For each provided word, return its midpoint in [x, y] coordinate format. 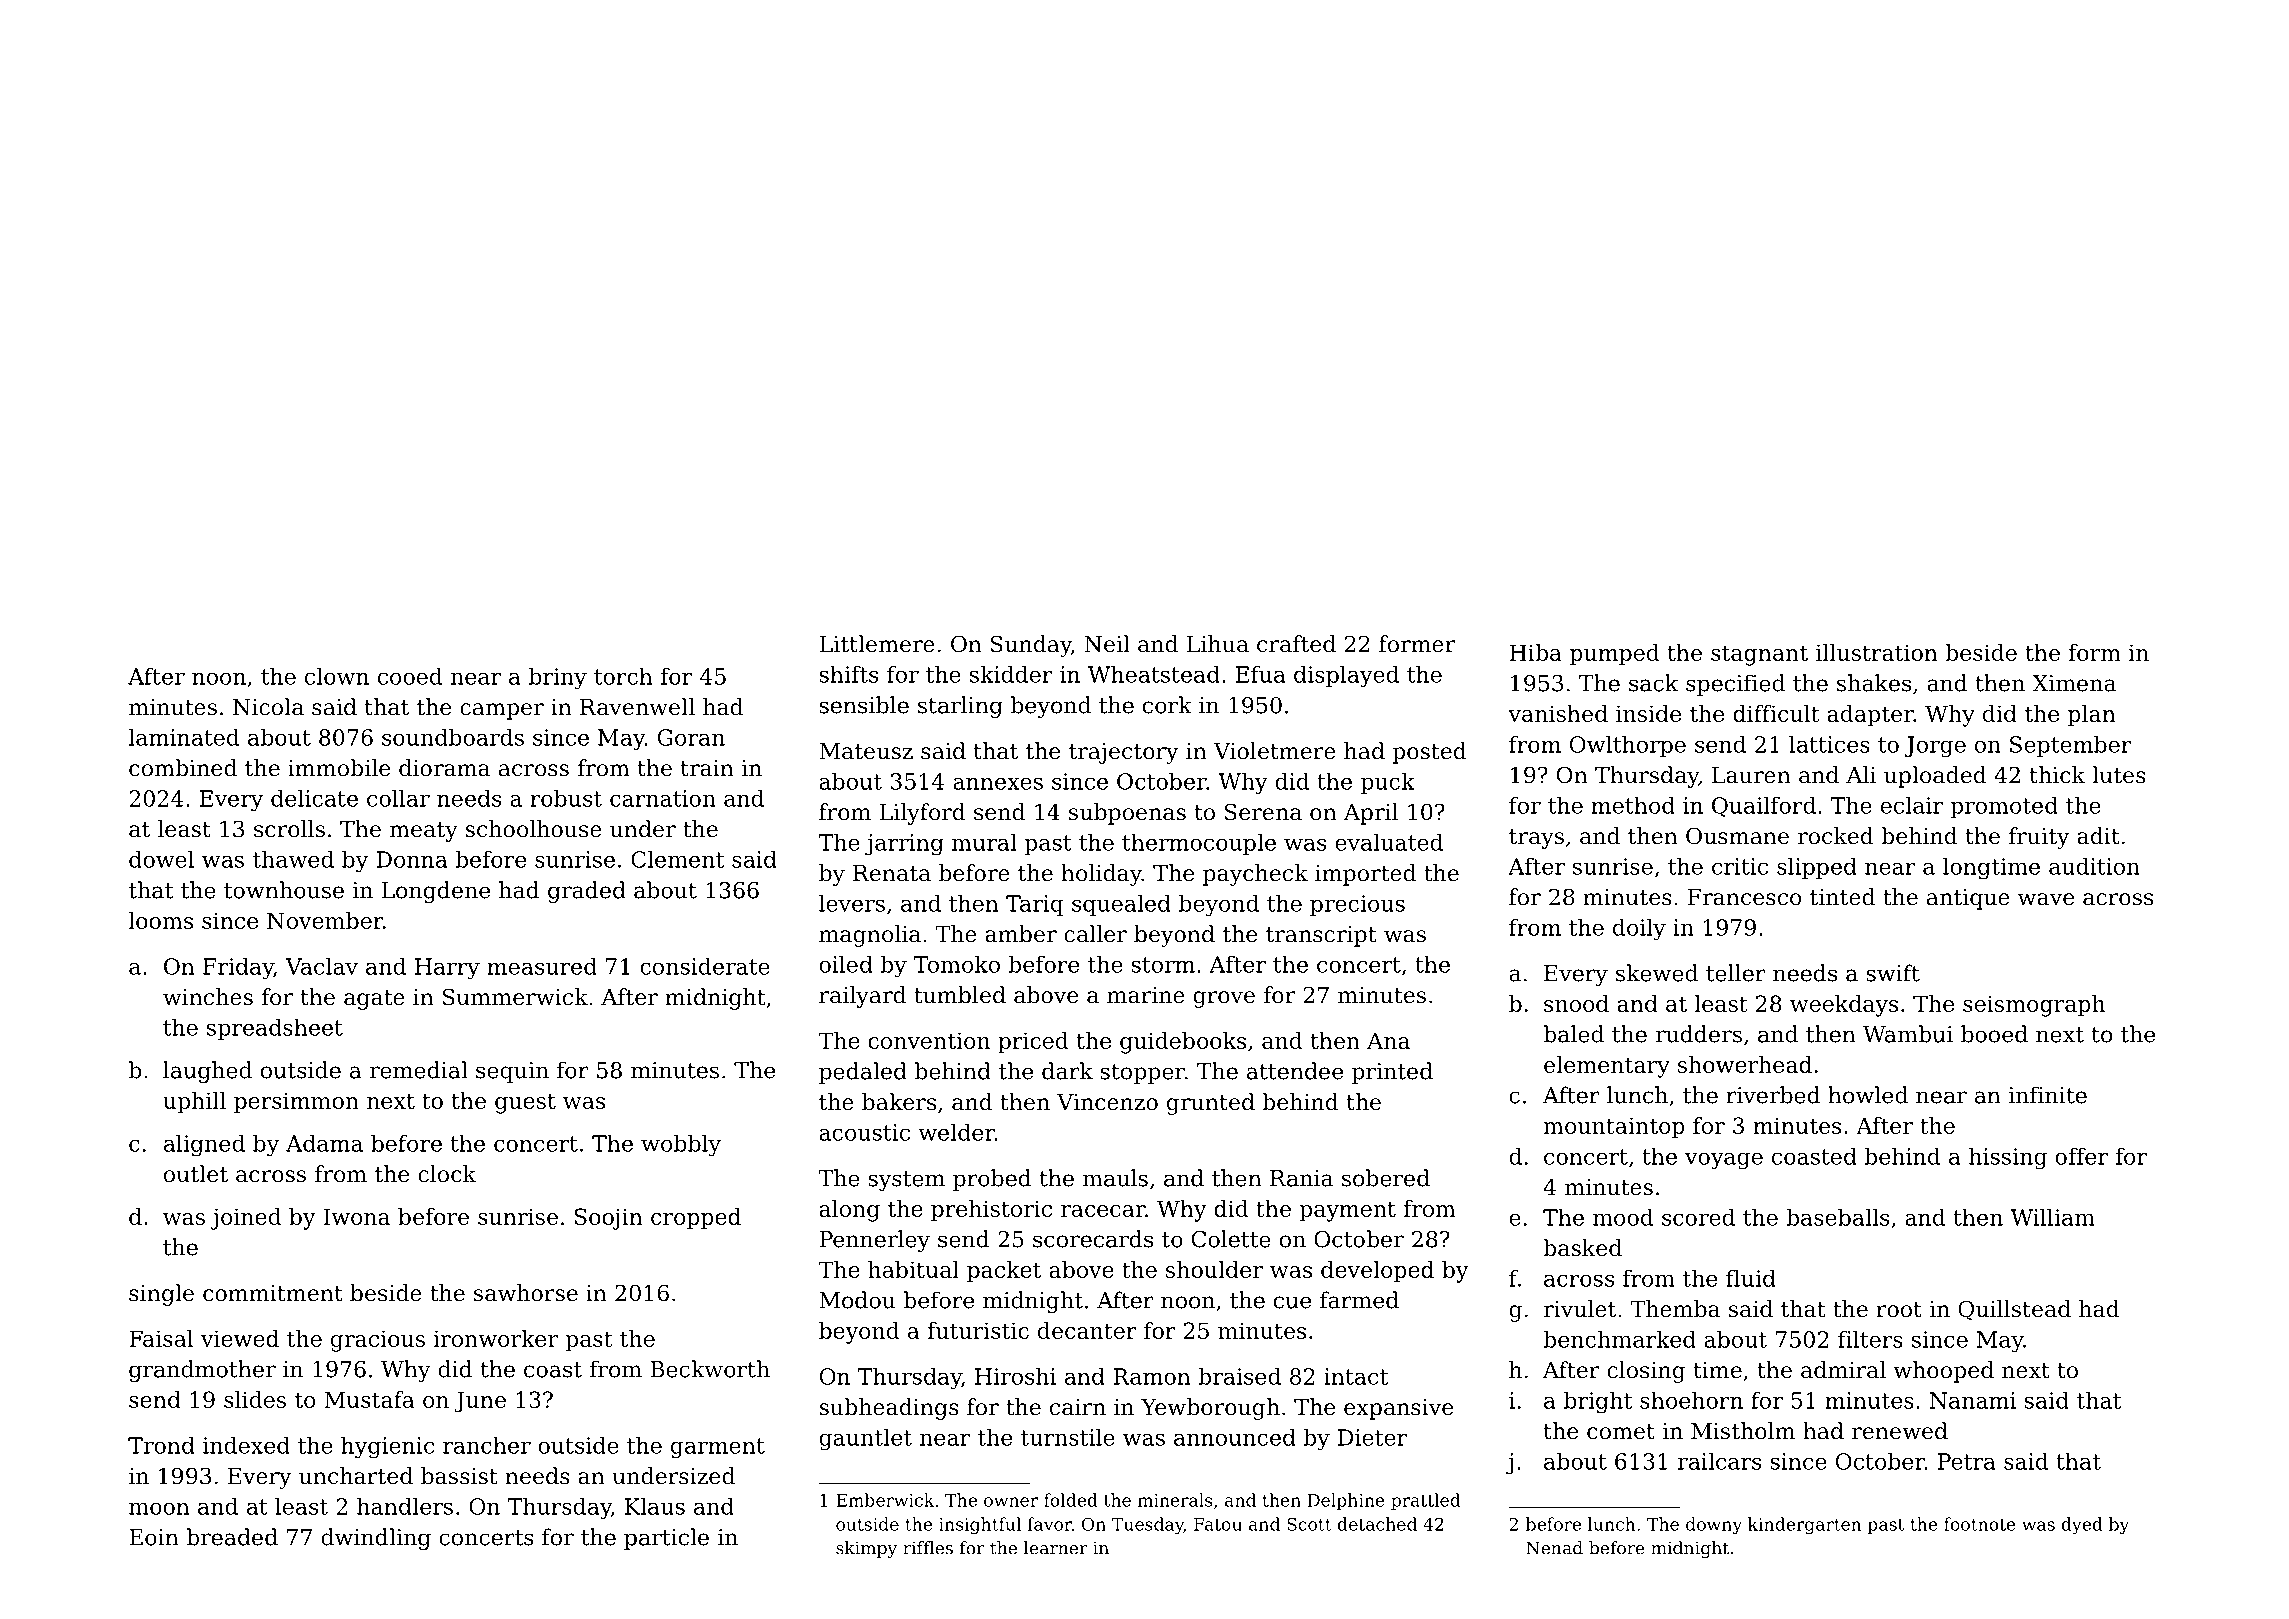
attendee [1295, 1071]
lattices [1829, 744]
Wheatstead [1154, 674]
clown [337, 676]
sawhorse [526, 1293]
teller [1736, 973]
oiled [846, 964]
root [1899, 1310]
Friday [238, 968]
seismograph [2034, 1006]
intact [1356, 1376]
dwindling [376, 1539]
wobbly [681, 1145]
